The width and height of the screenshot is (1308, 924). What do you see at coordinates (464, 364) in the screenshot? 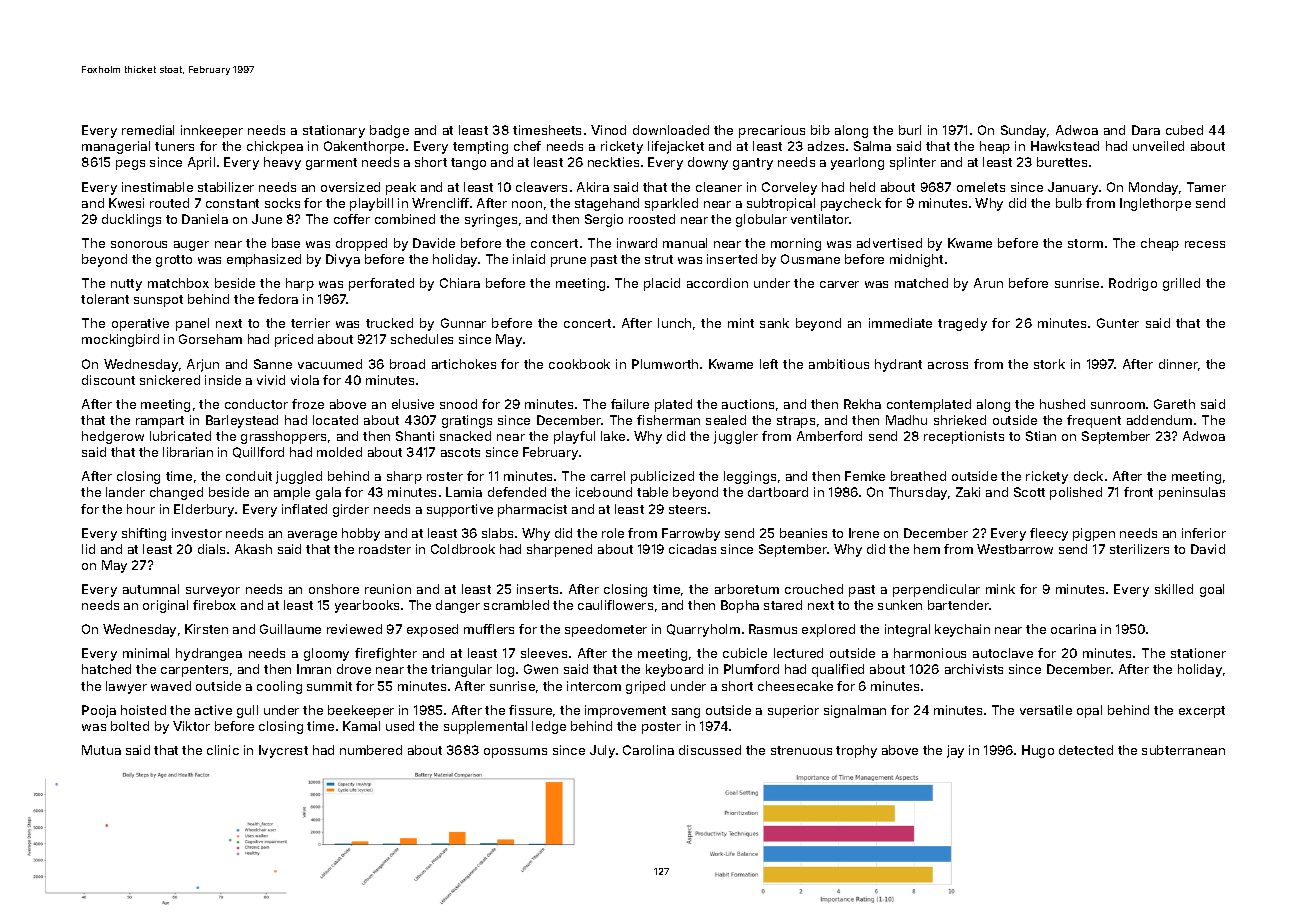
I see `artichokes` at bounding box center [464, 364].
